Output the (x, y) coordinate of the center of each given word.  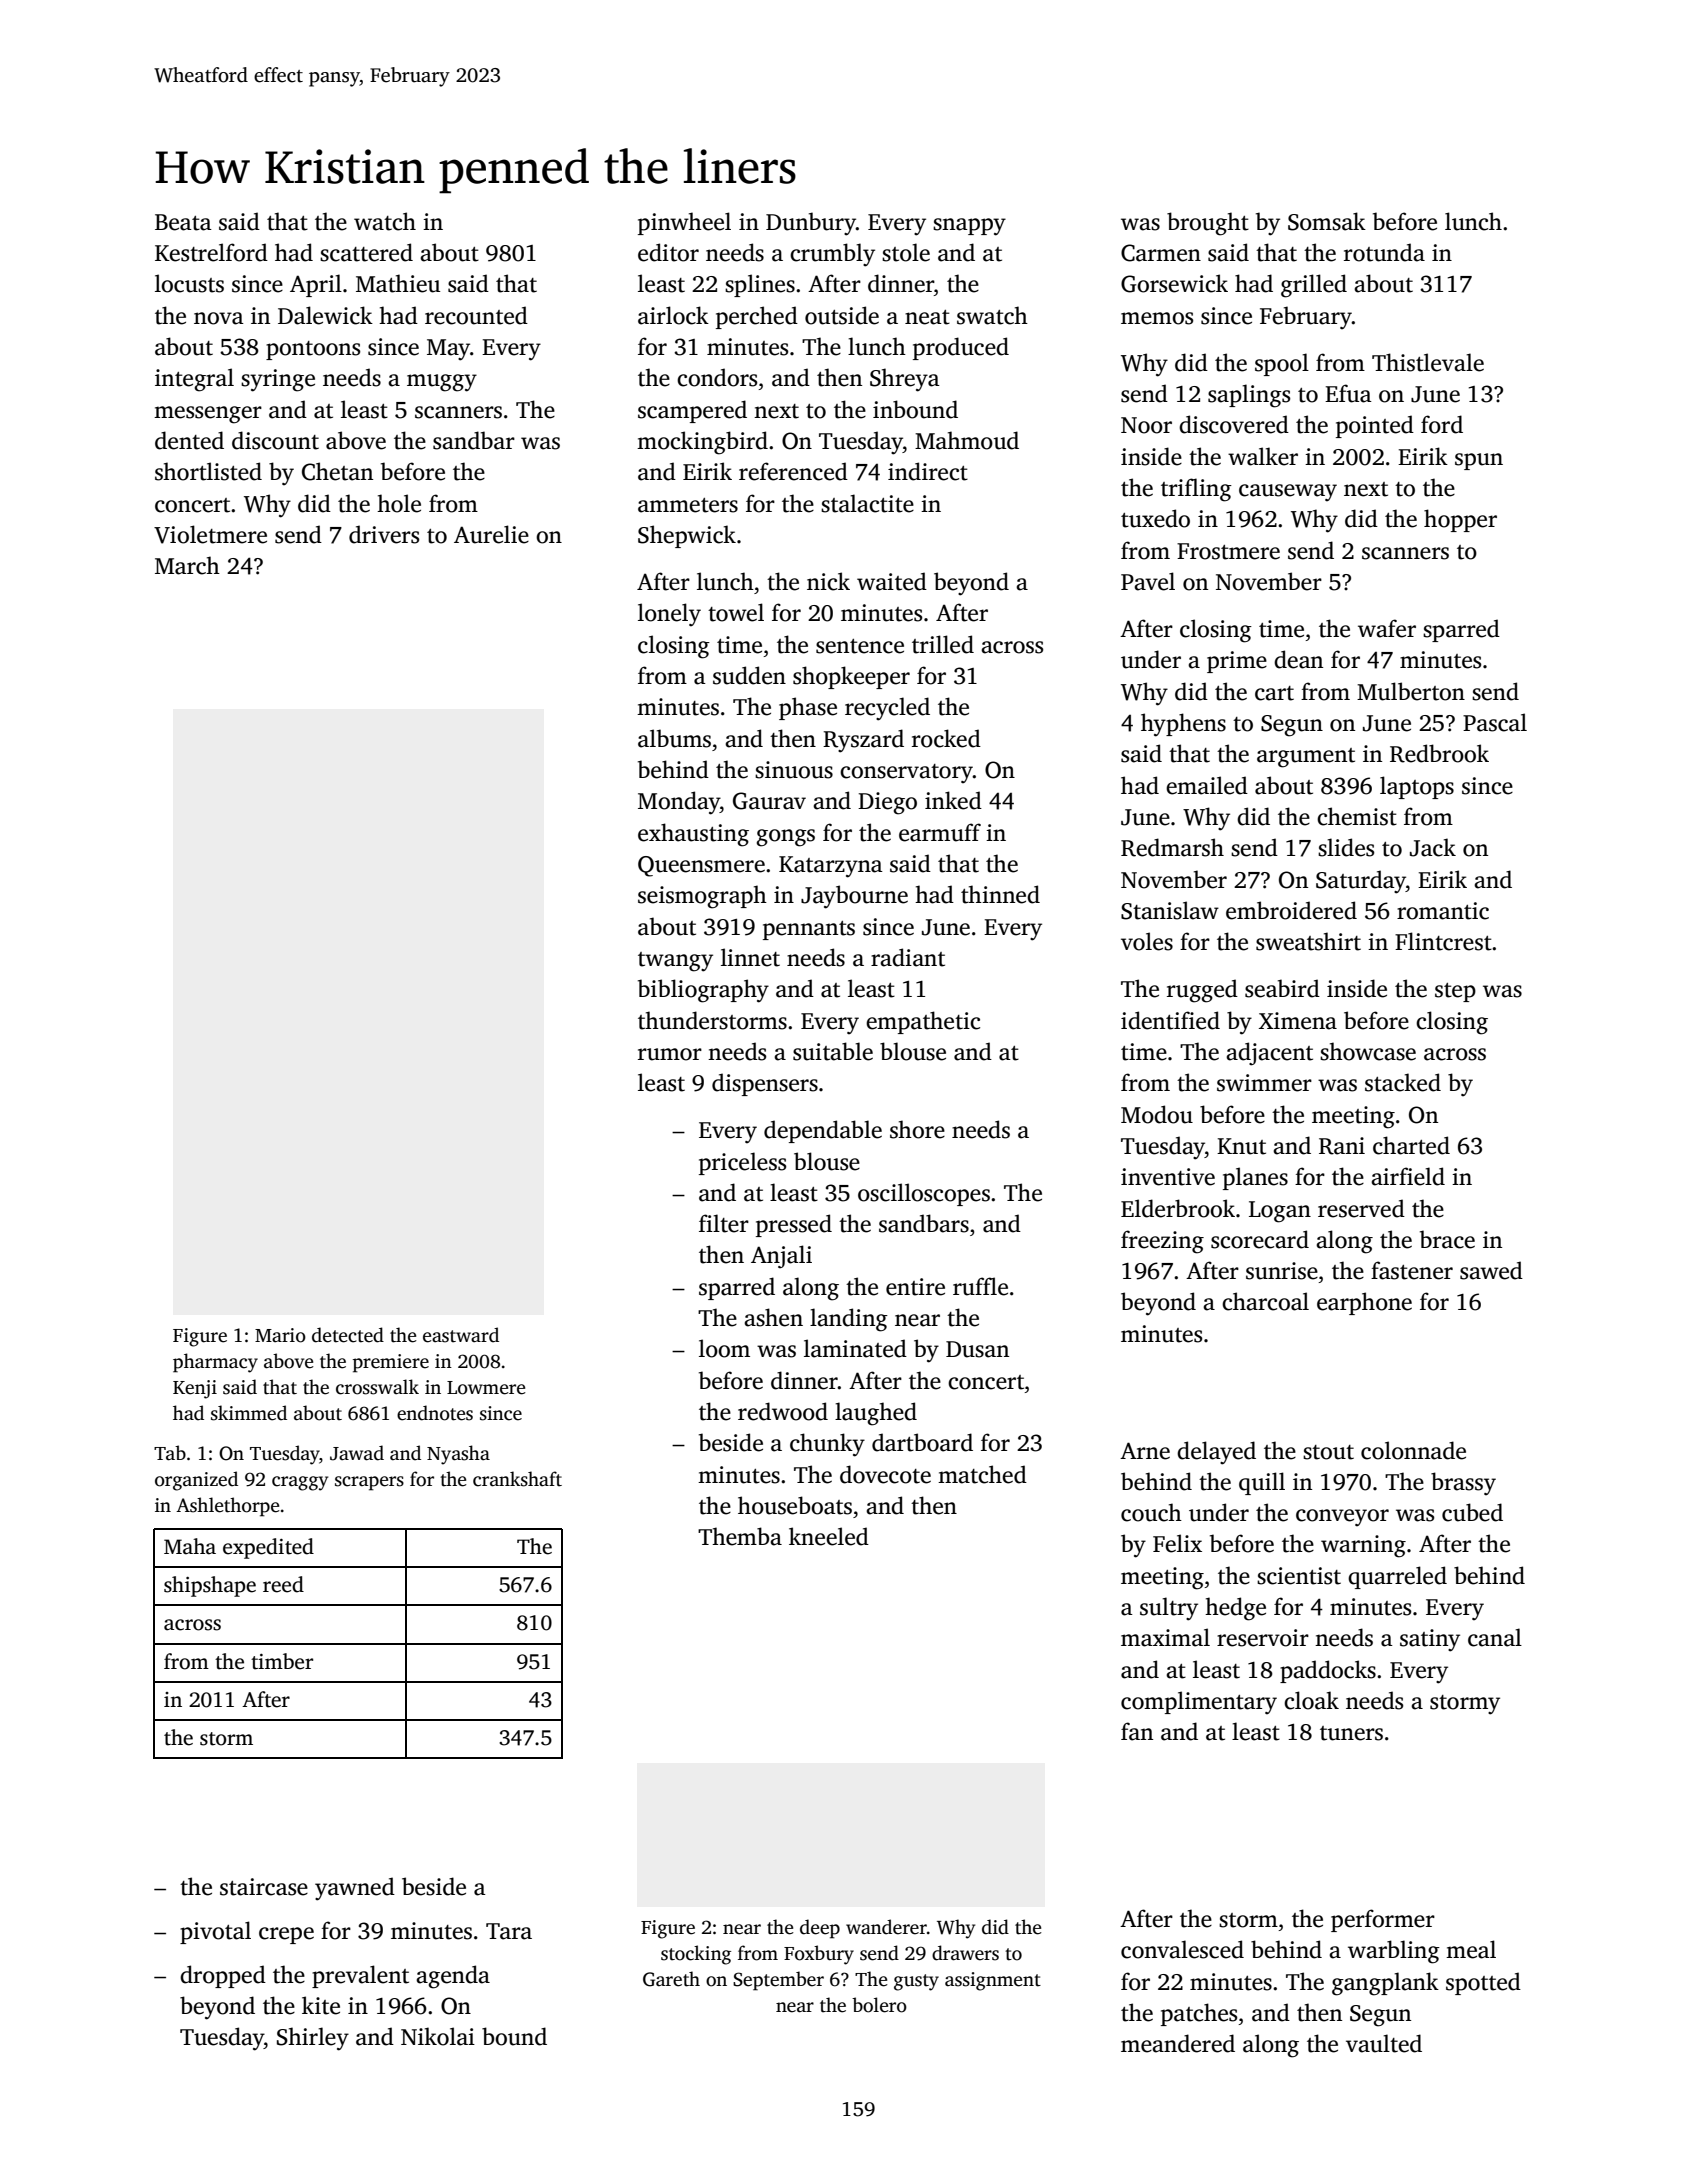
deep (820, 1929)
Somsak (1327, 221)
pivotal (215, 1932)
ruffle (980, 1286)
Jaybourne (854, 897)
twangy (675, 962)
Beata (183, 222)
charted (1411, 1145)
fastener (1412, 1270)
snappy (969, 227)
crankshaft (517, 1479)
